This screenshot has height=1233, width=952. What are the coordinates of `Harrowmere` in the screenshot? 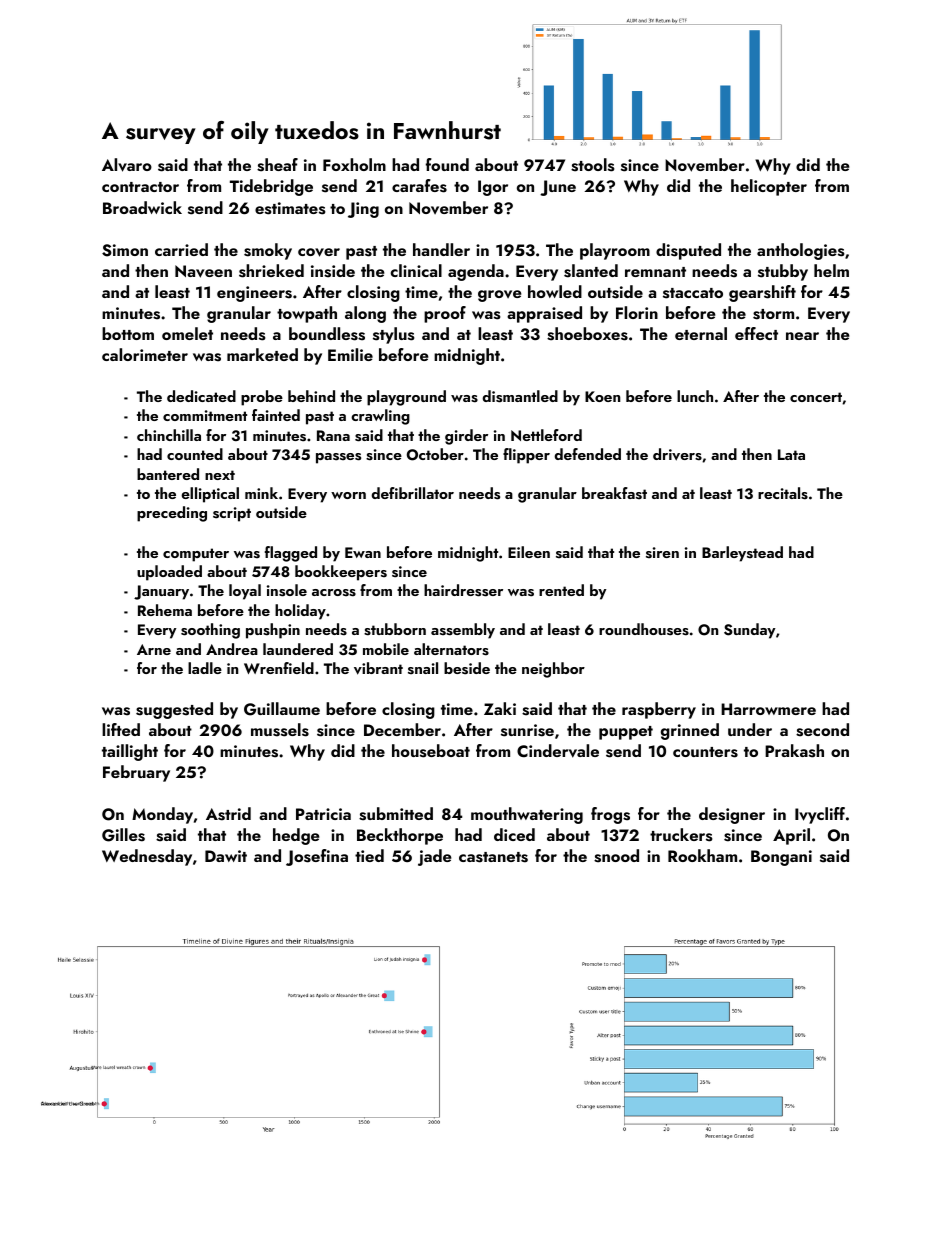 It's located at (768, 709).
